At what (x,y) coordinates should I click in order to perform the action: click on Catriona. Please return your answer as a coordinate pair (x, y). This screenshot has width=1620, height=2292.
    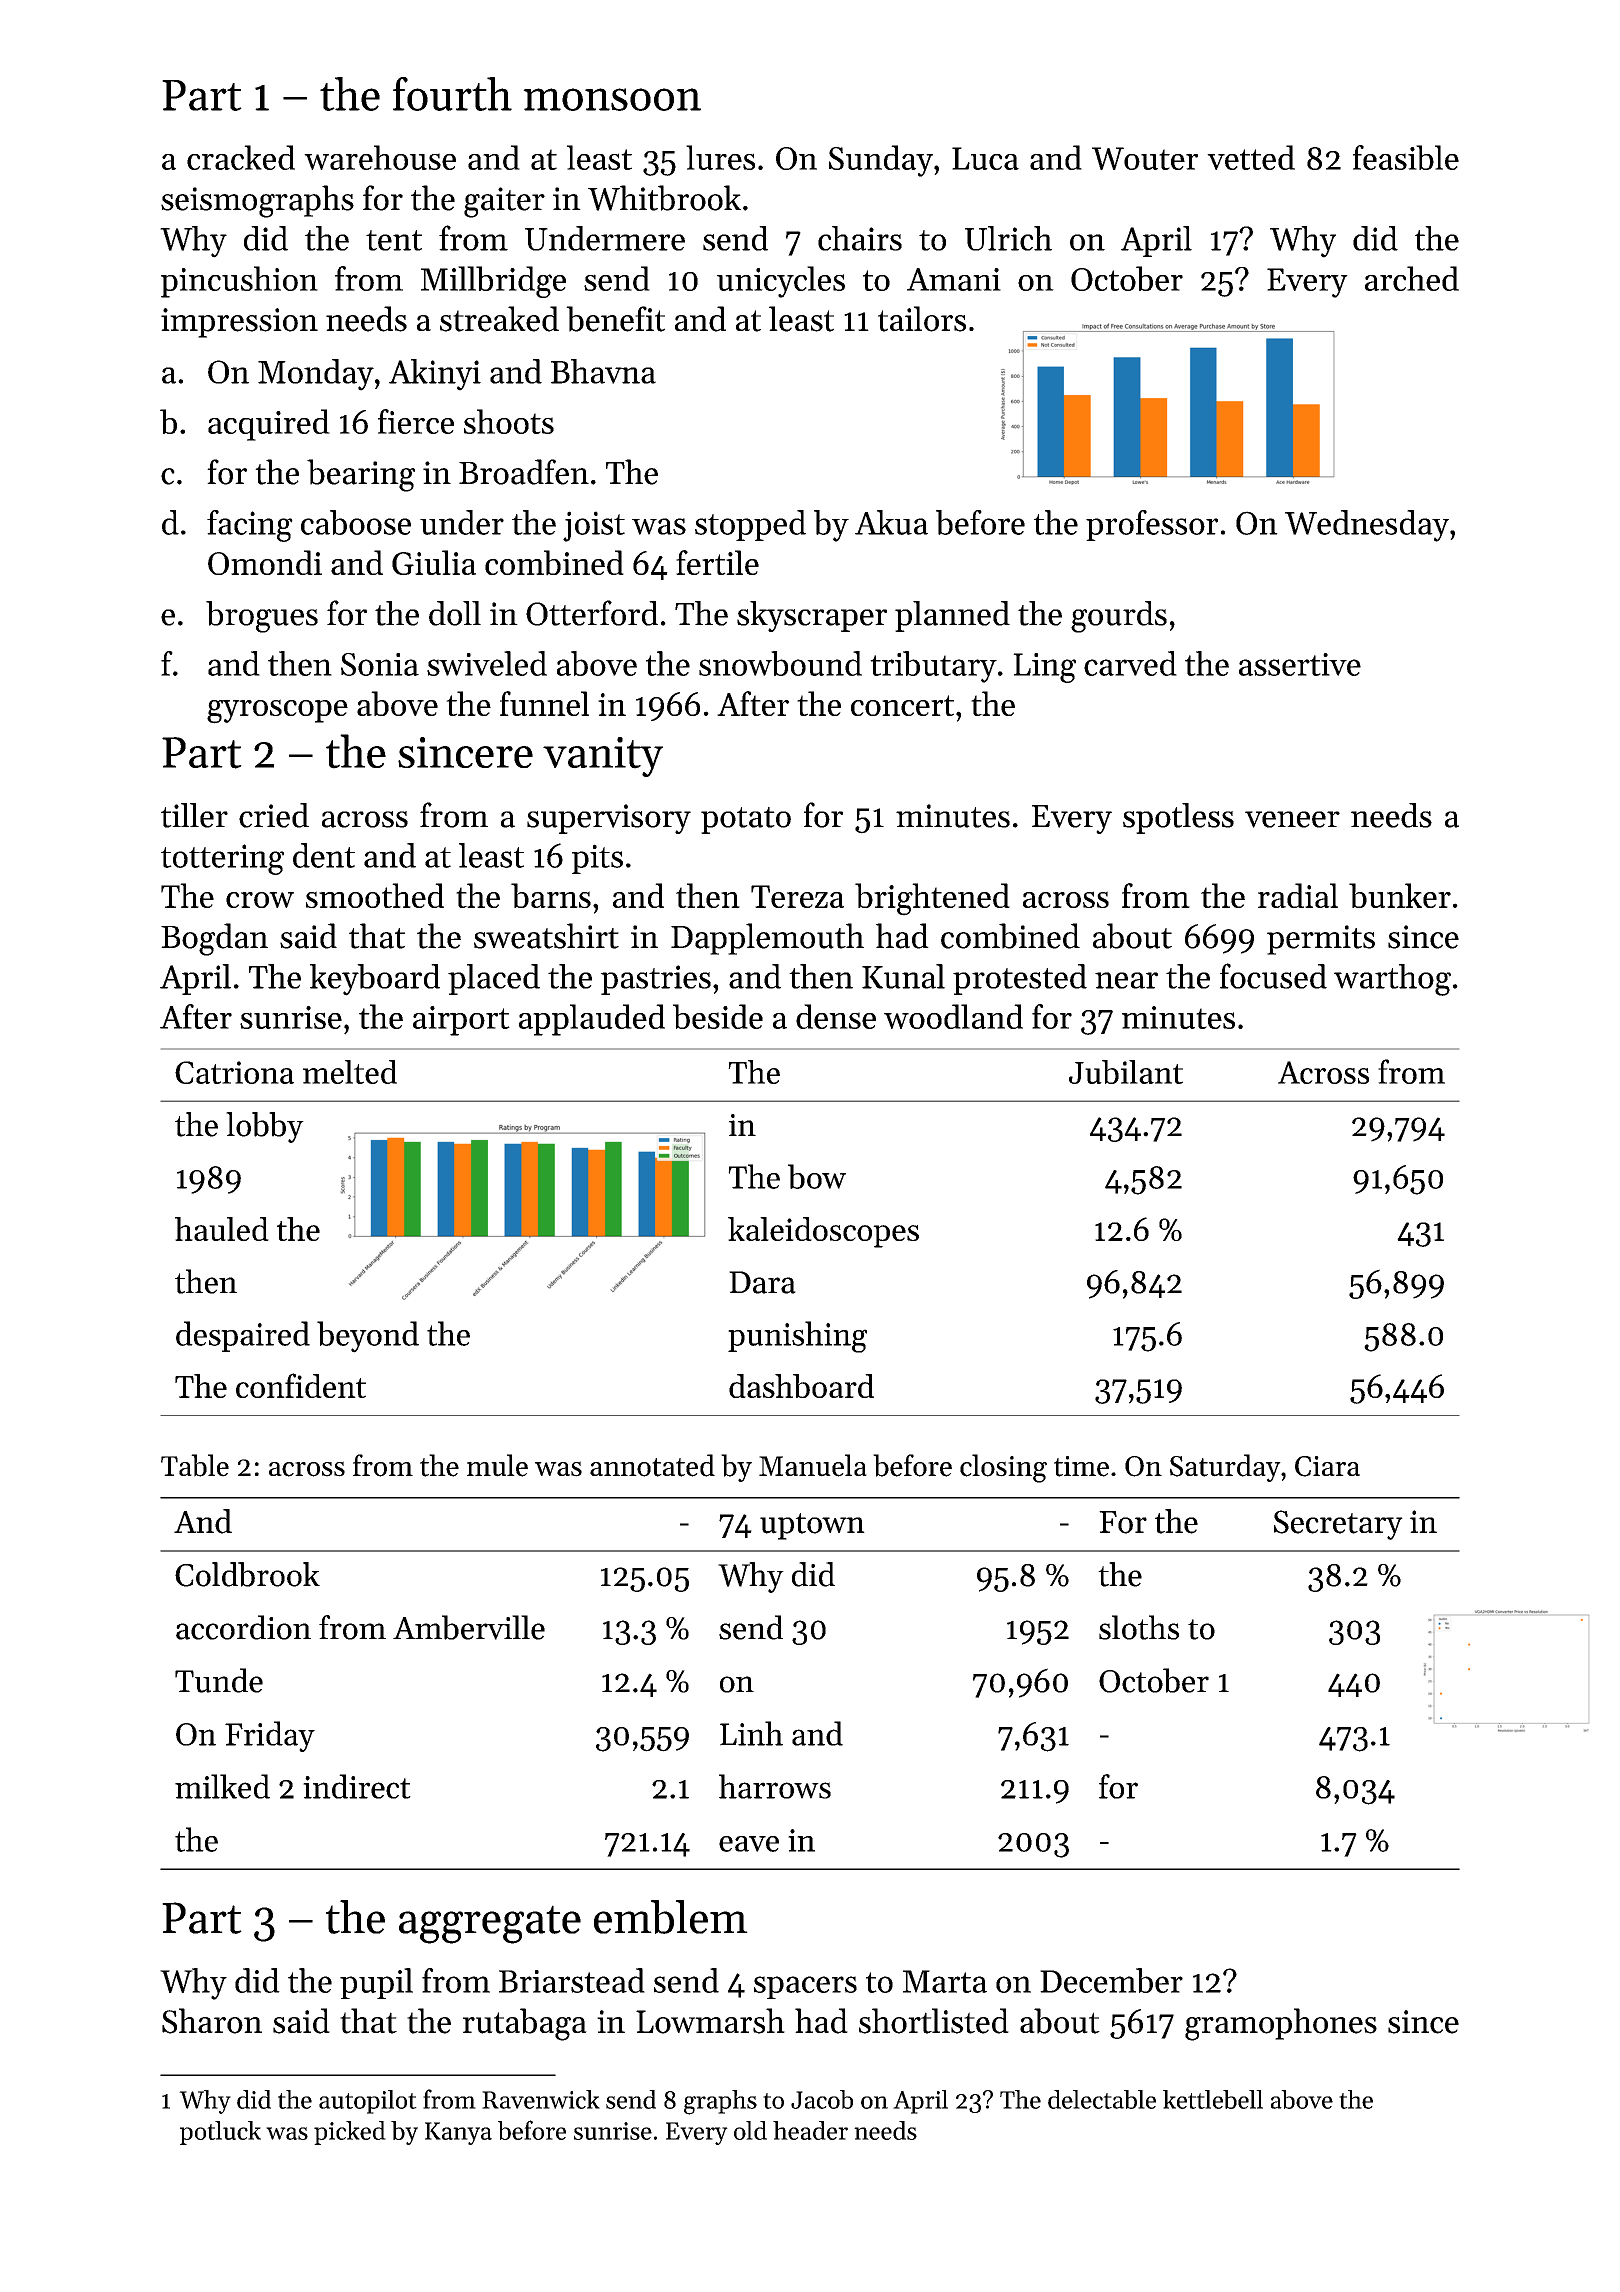
    Looking at the image, I should click on (234, 1072).
